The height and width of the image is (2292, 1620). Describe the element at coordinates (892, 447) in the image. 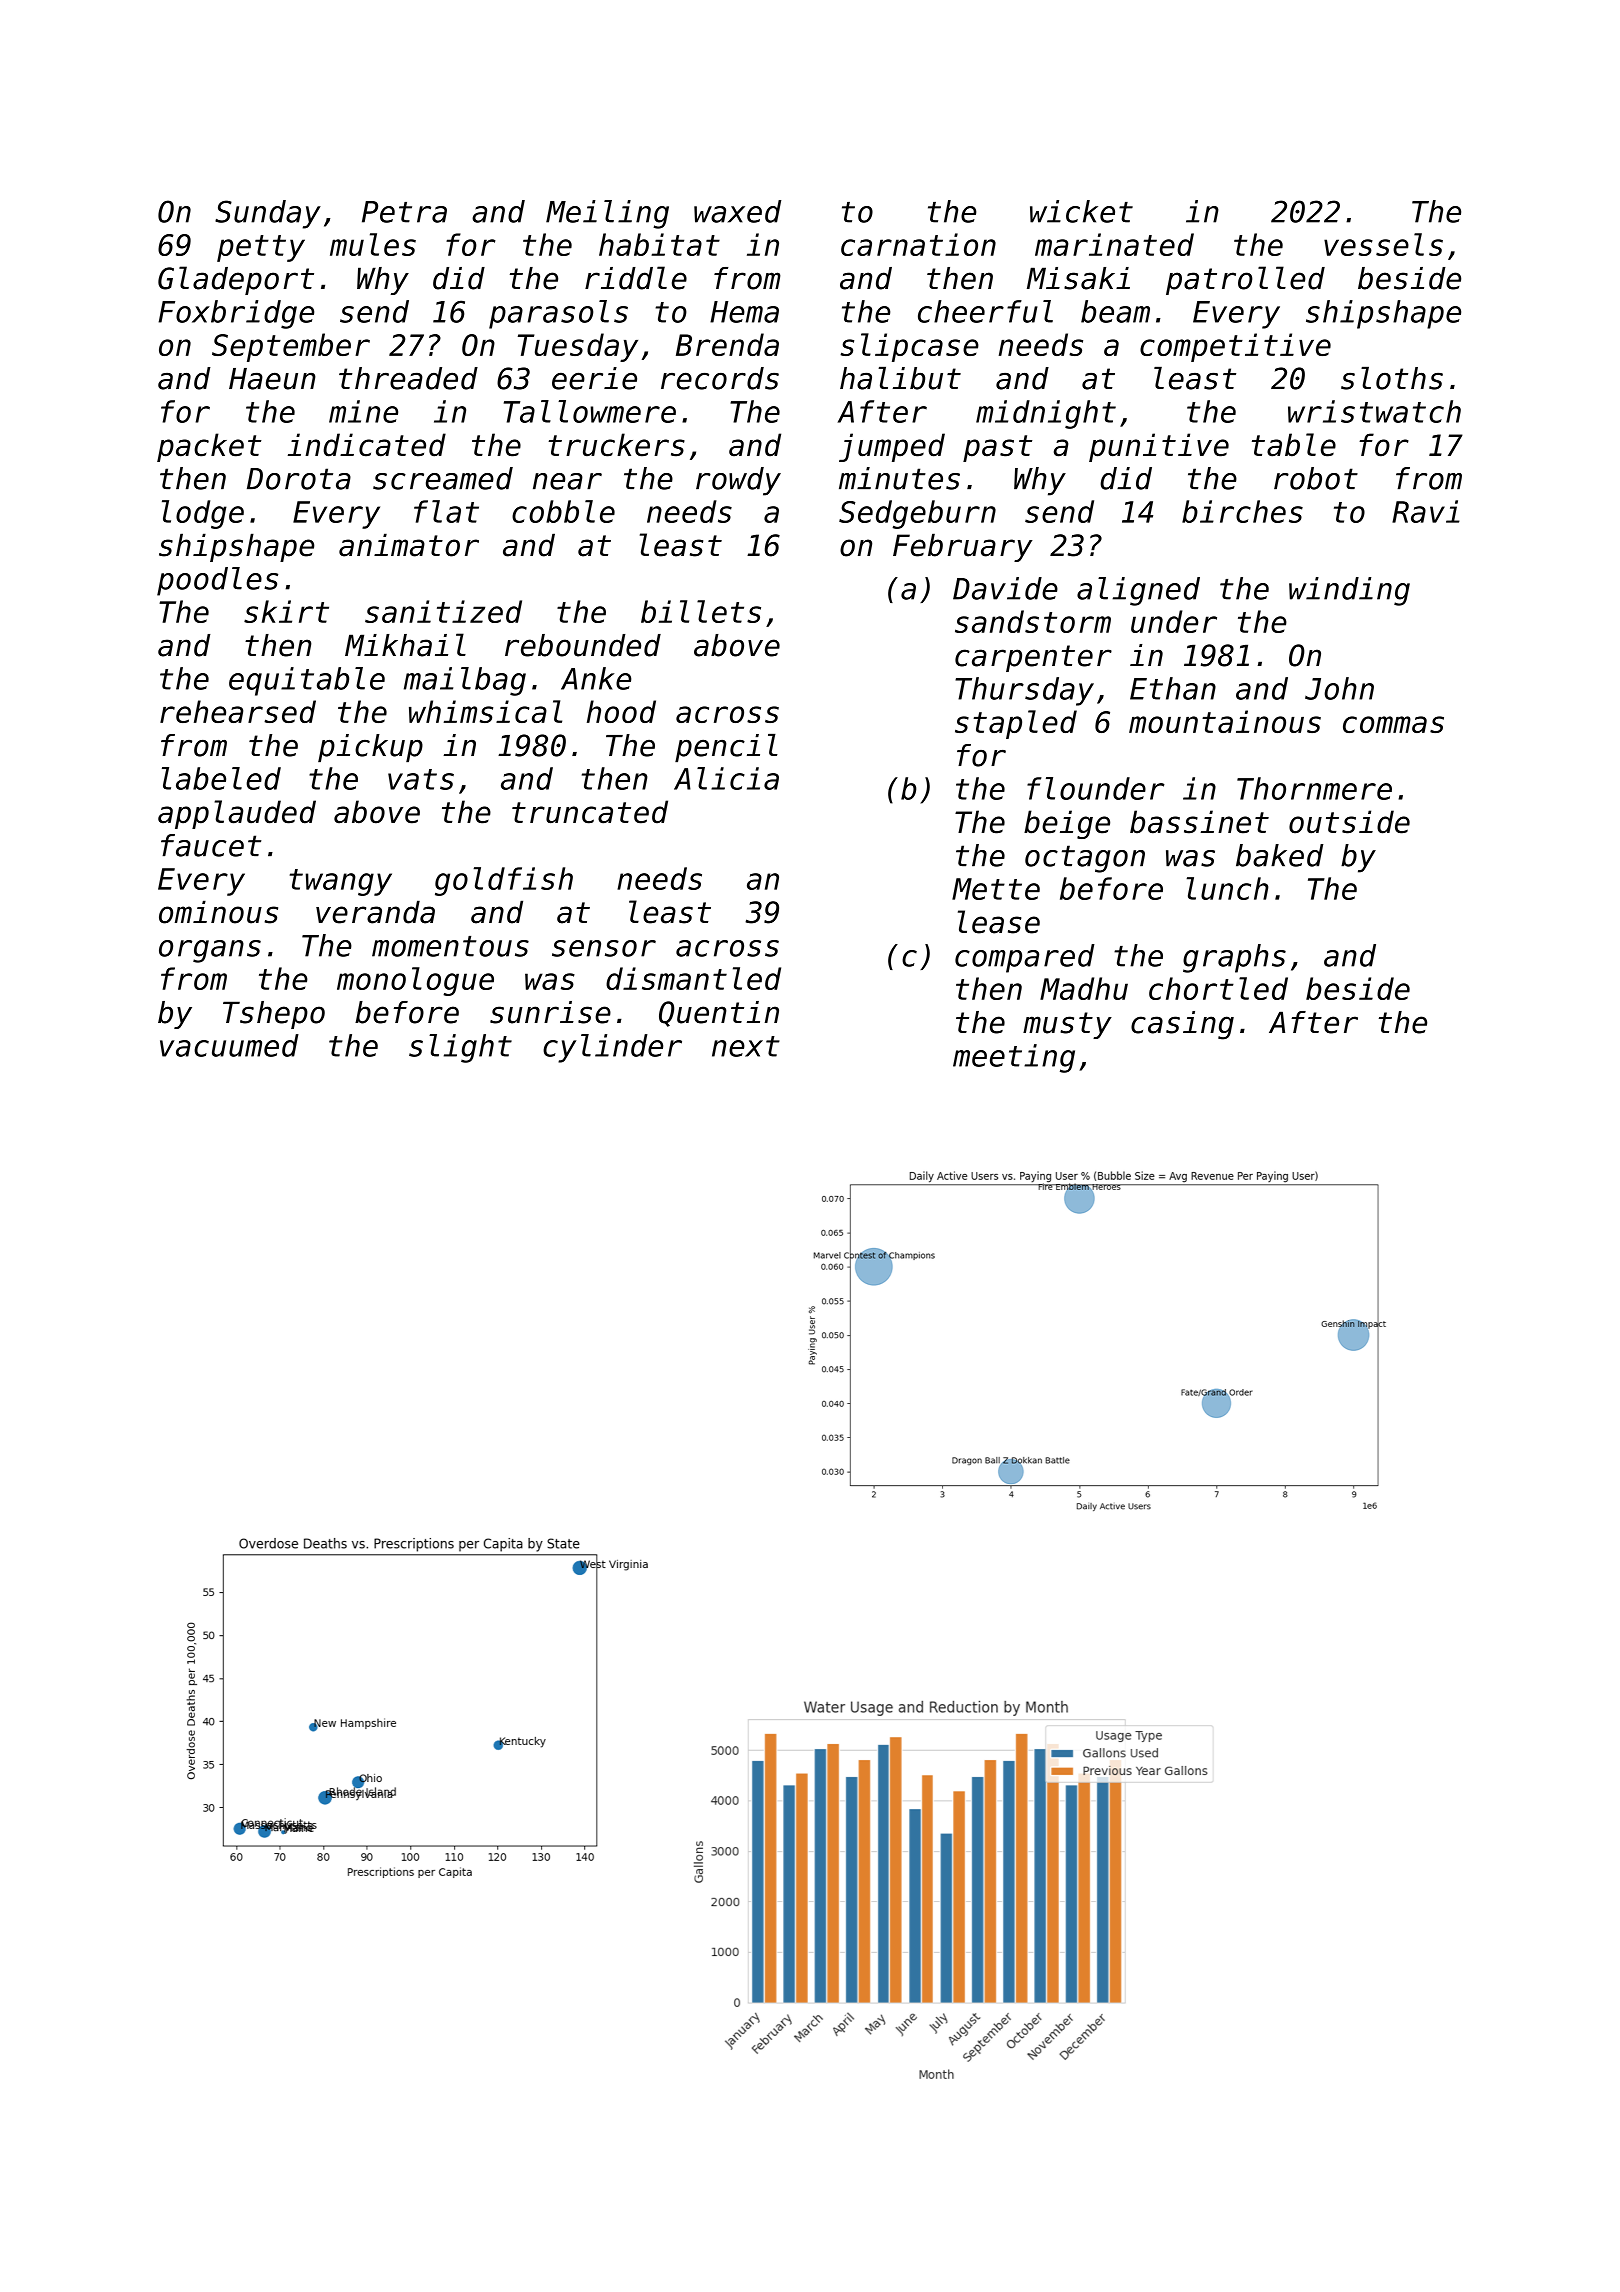

I see `jumped` at that location.
